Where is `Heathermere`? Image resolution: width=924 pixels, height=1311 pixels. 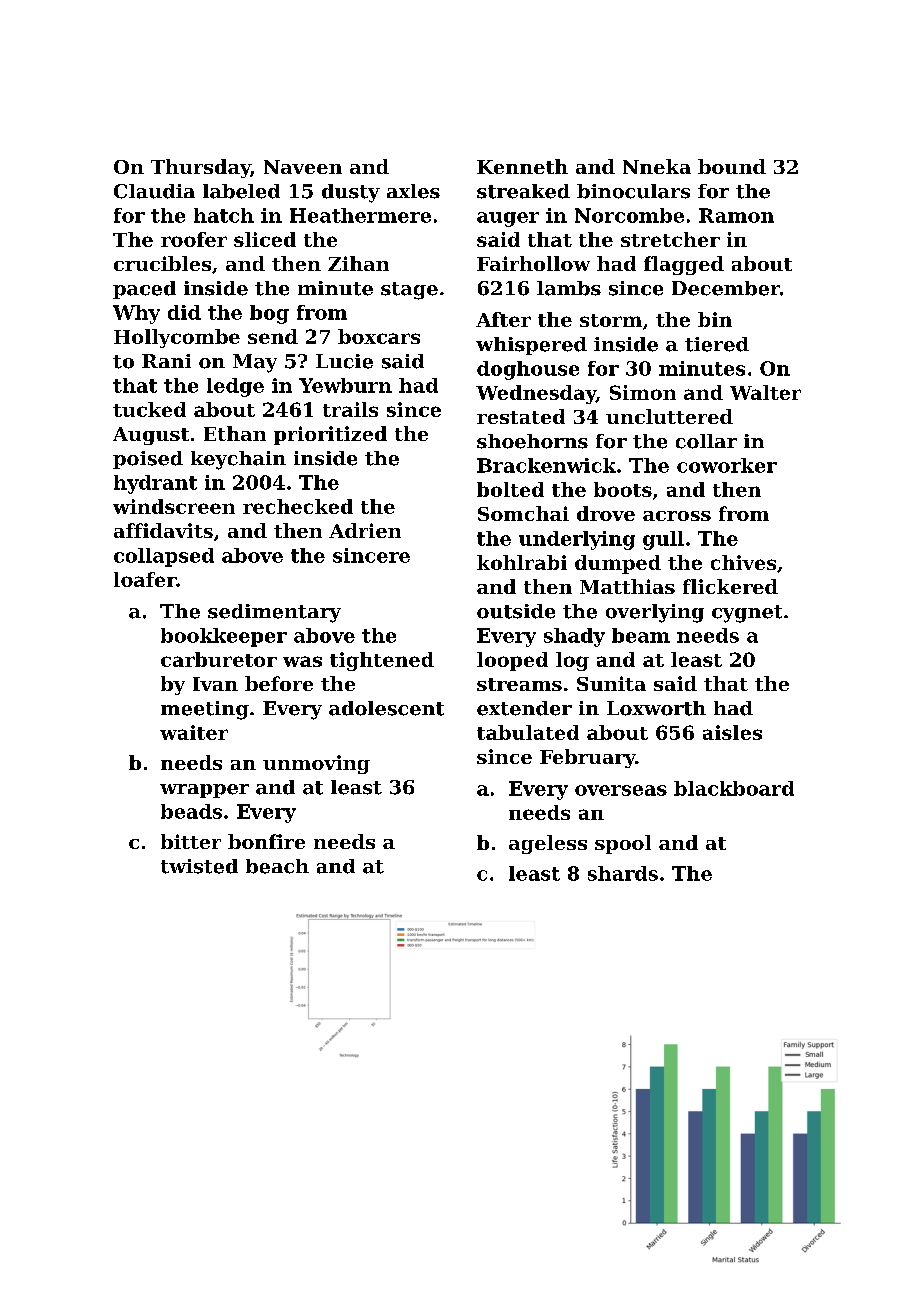 Heathermere is located at coordinates (360, 215).
